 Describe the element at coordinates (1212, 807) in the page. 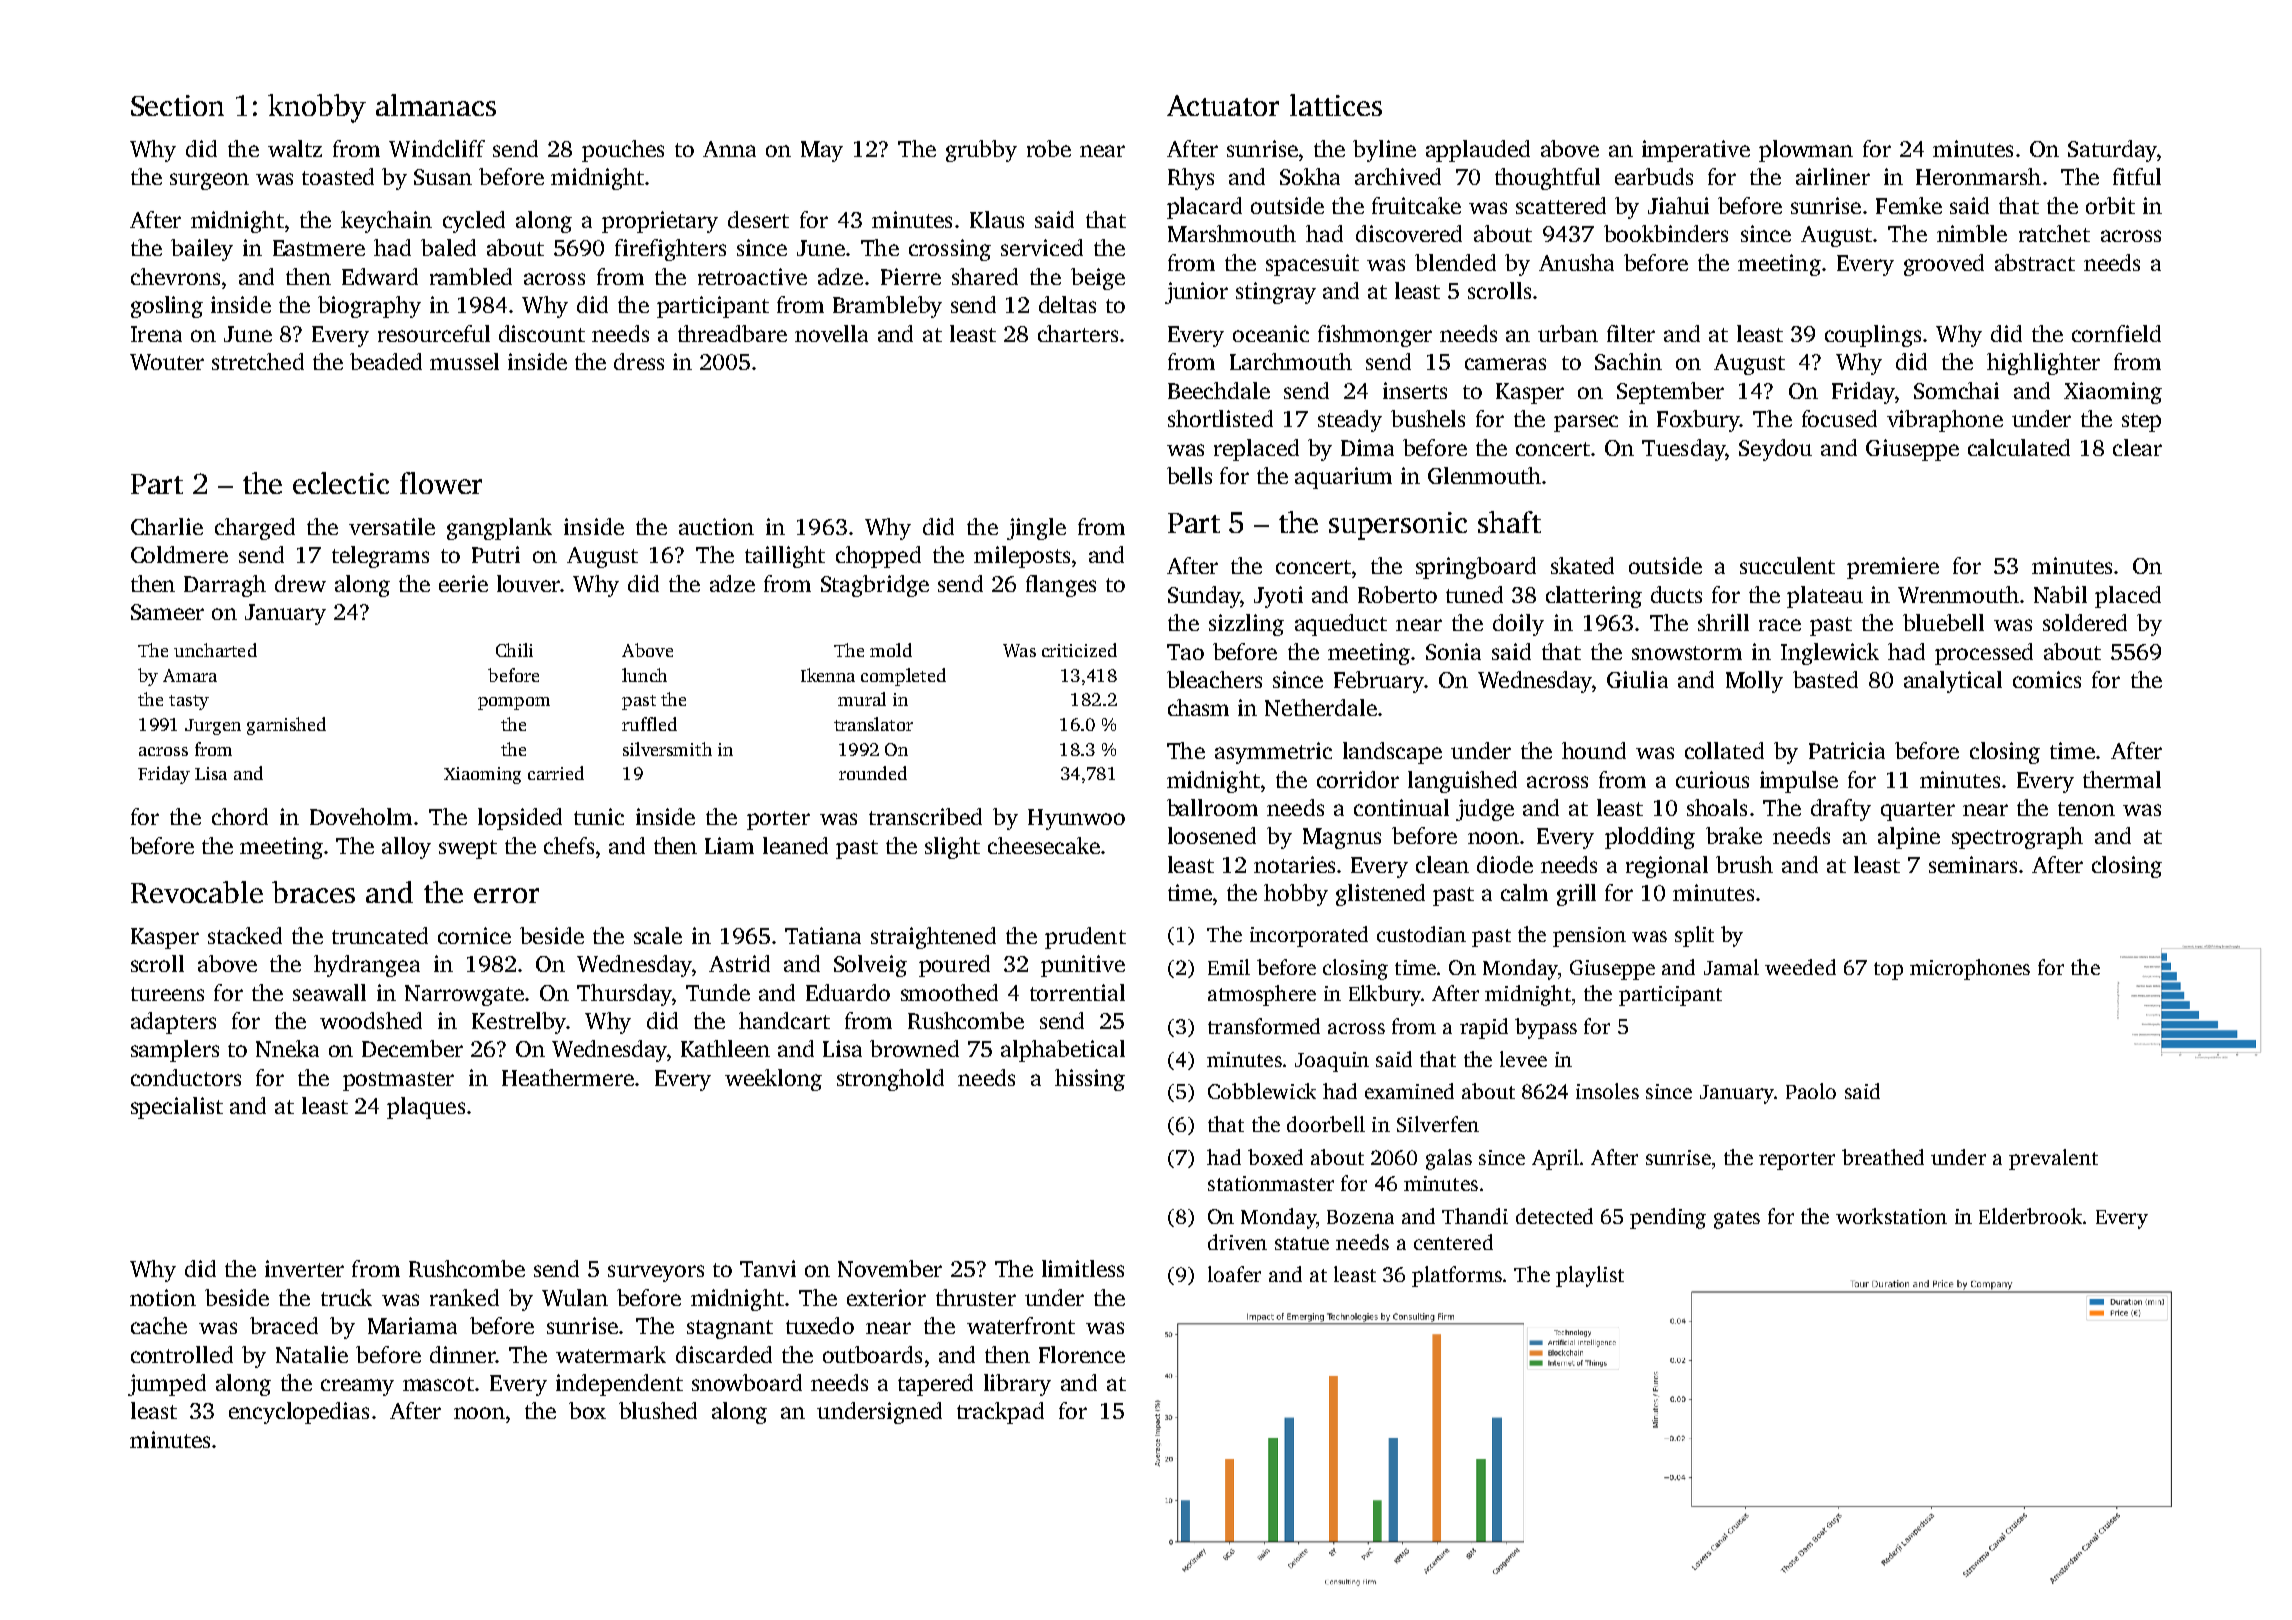

I see `ballroom` at that location.
